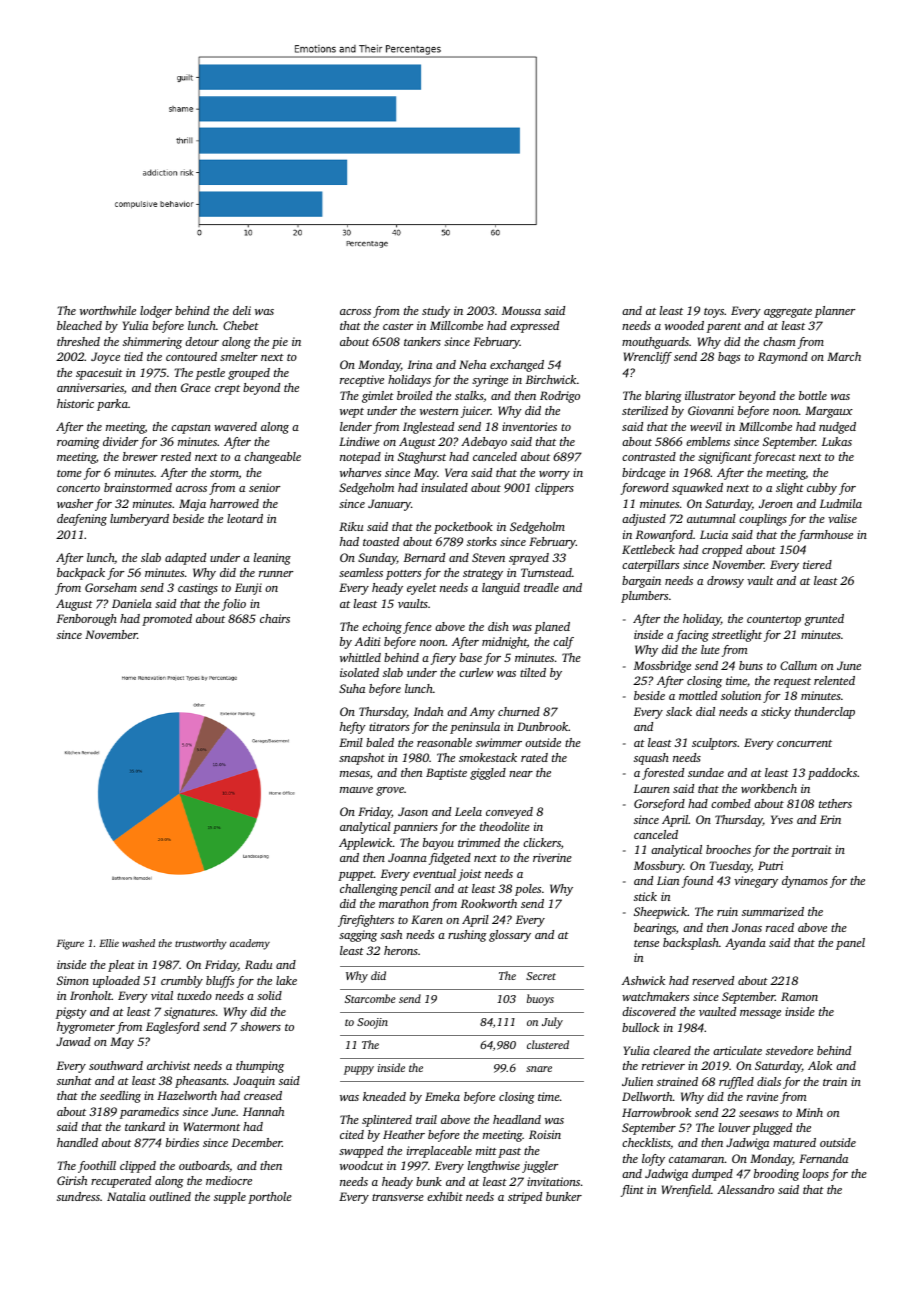 This screenshot has height=1308, width=924. What do you see at coordinates (540, 1167) in the screenshot?
I see `juggler` at bounding box center [540, 1167].
